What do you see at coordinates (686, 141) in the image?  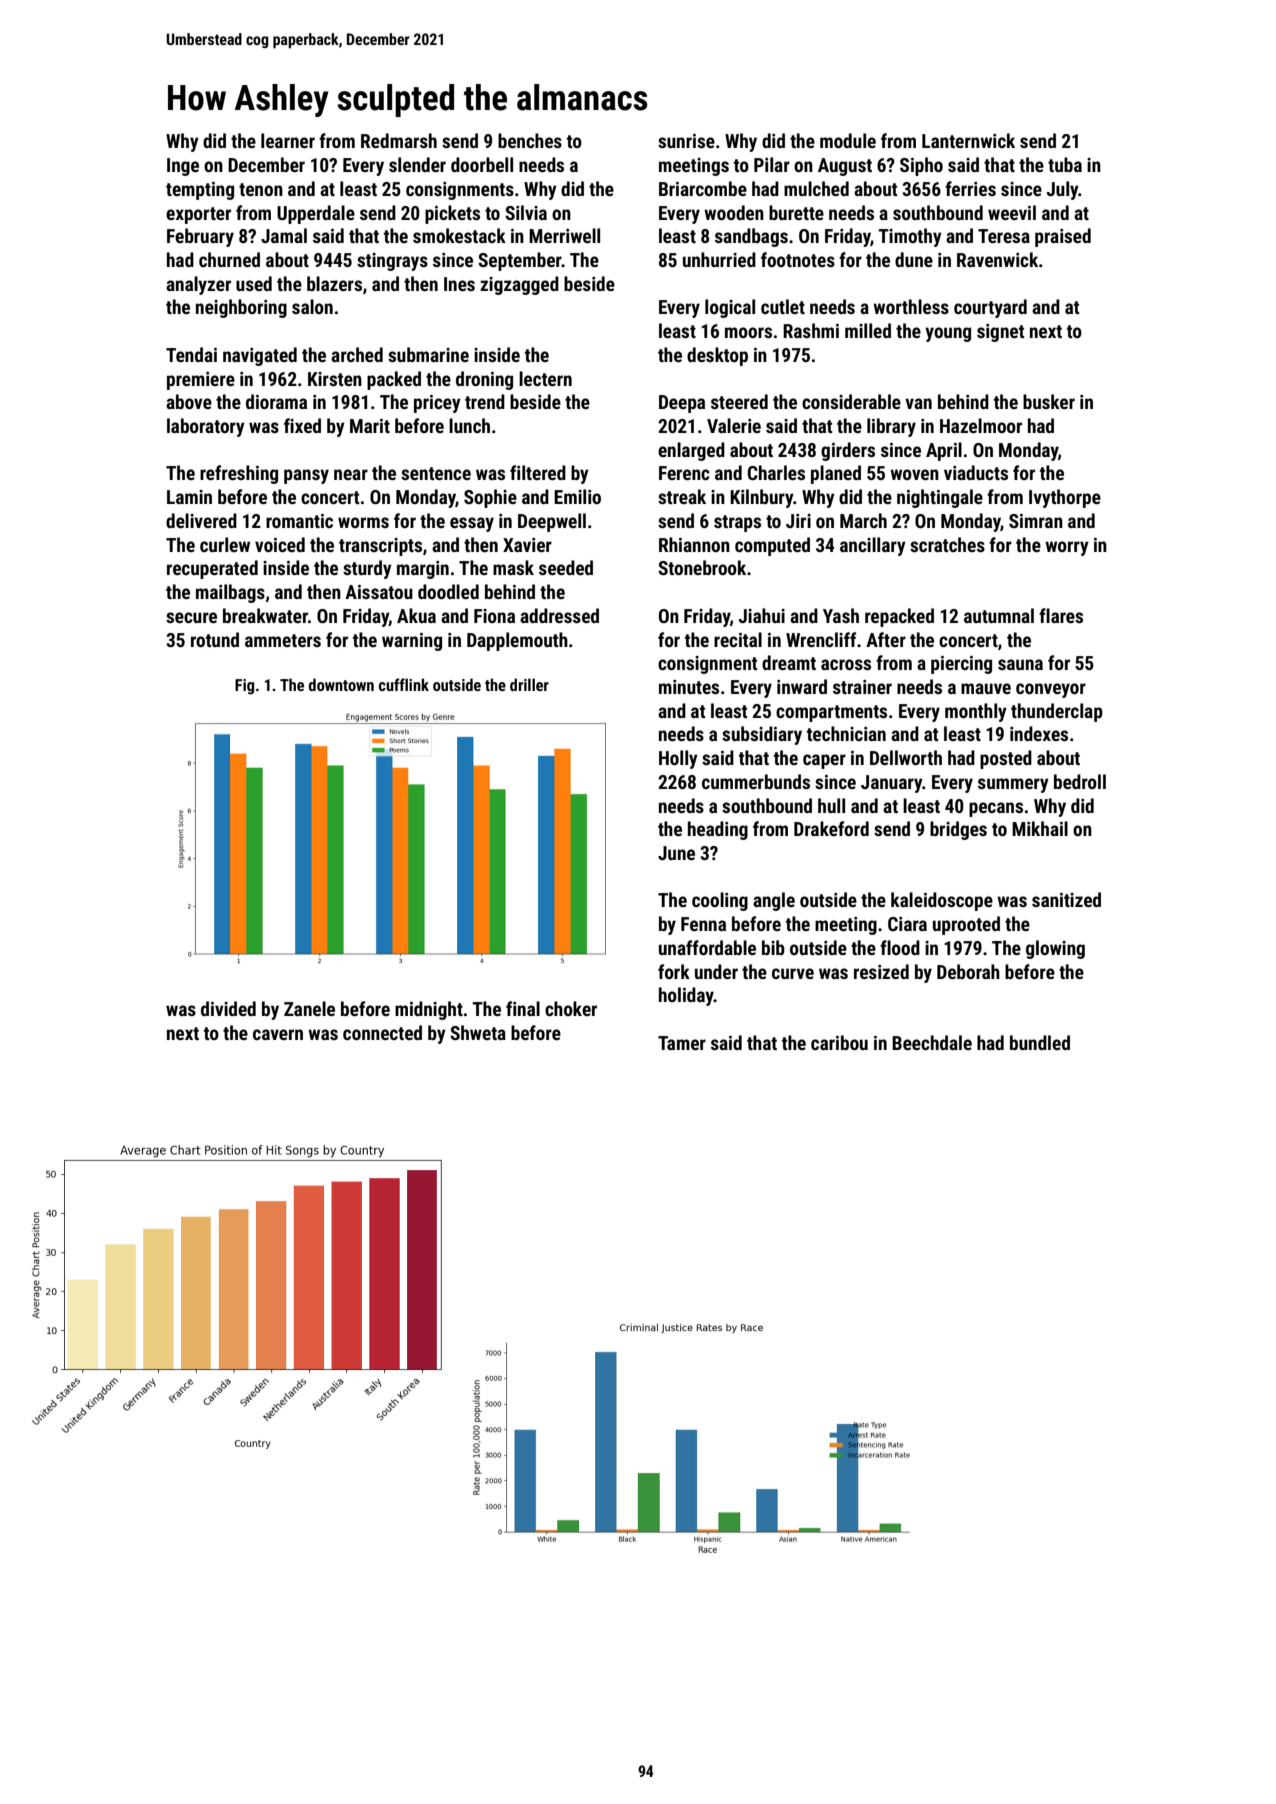 I see `sunrise` at bounding box center [686, 141].
